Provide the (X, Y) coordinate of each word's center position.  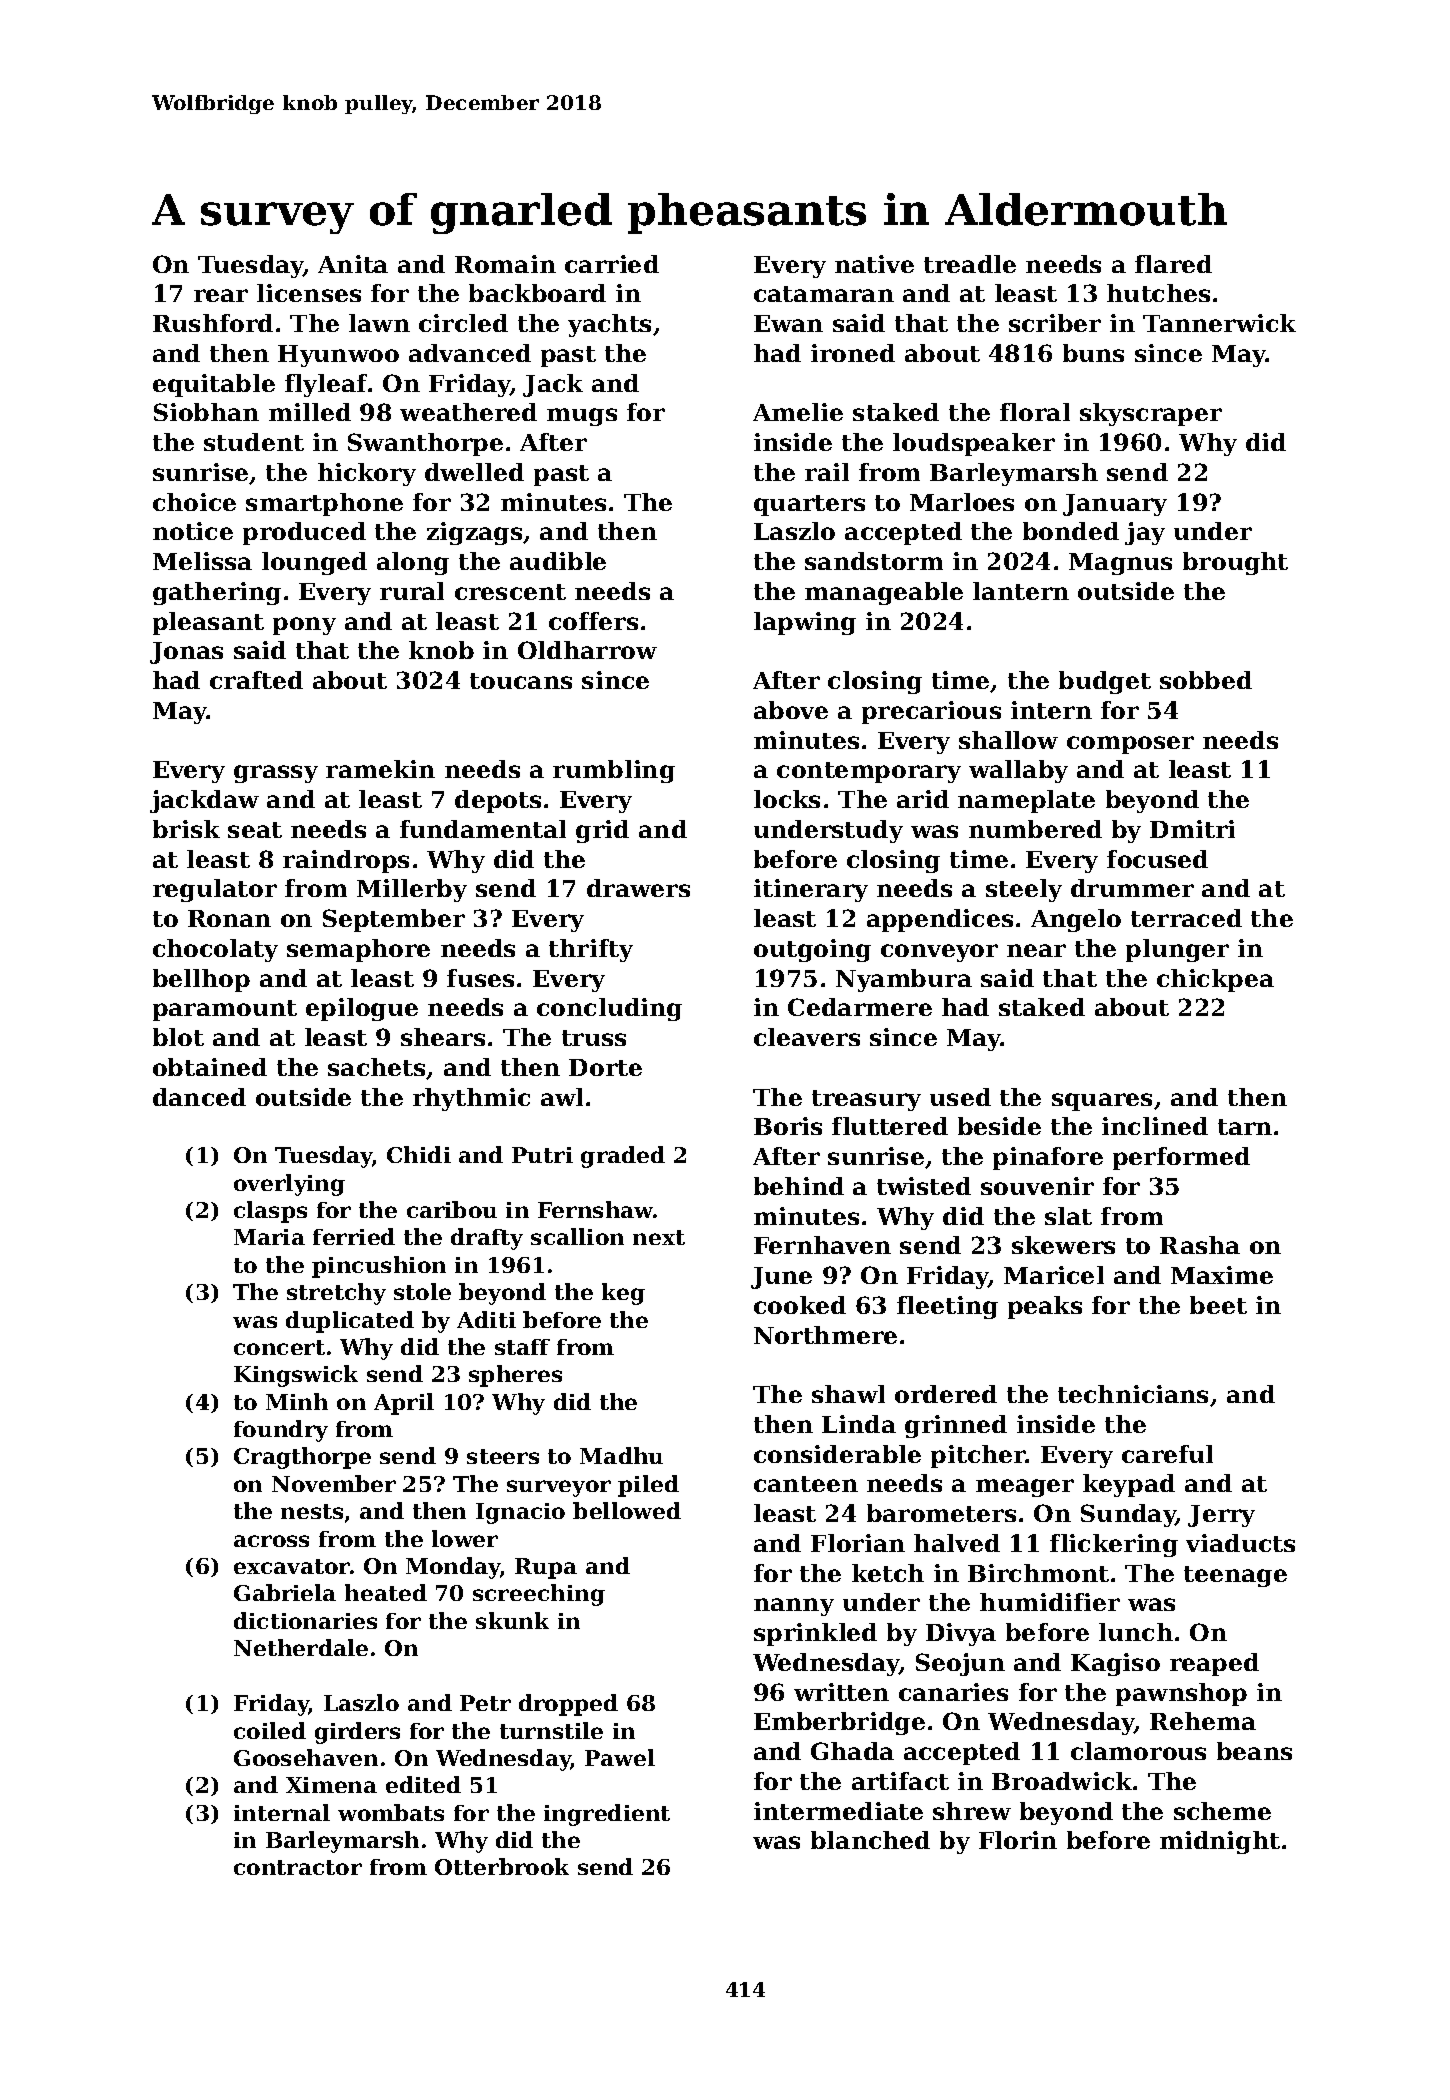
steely (1024, 890)
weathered (468, 412)
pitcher (978, 1456)
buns (1093, 353)
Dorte (605, 1067)
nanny (794, 1607)
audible (558, 561)
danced (199, 1097)
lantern (1021, 591)
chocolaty (215, 950)
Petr (485, 1703)
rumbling (614, 771)
